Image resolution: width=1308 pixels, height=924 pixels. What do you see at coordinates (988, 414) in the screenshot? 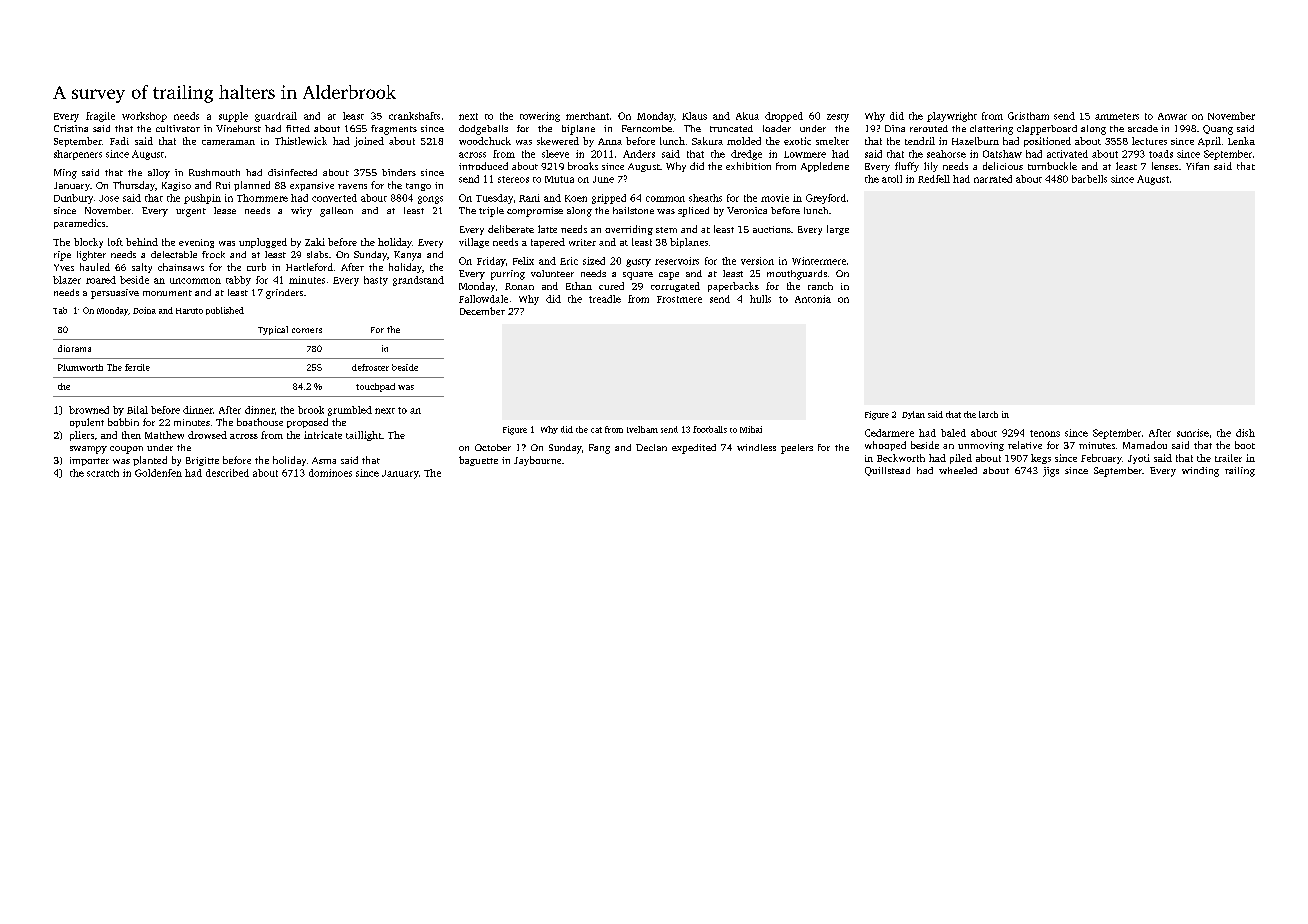
I see `larch` at bounding box center [988, 414].
